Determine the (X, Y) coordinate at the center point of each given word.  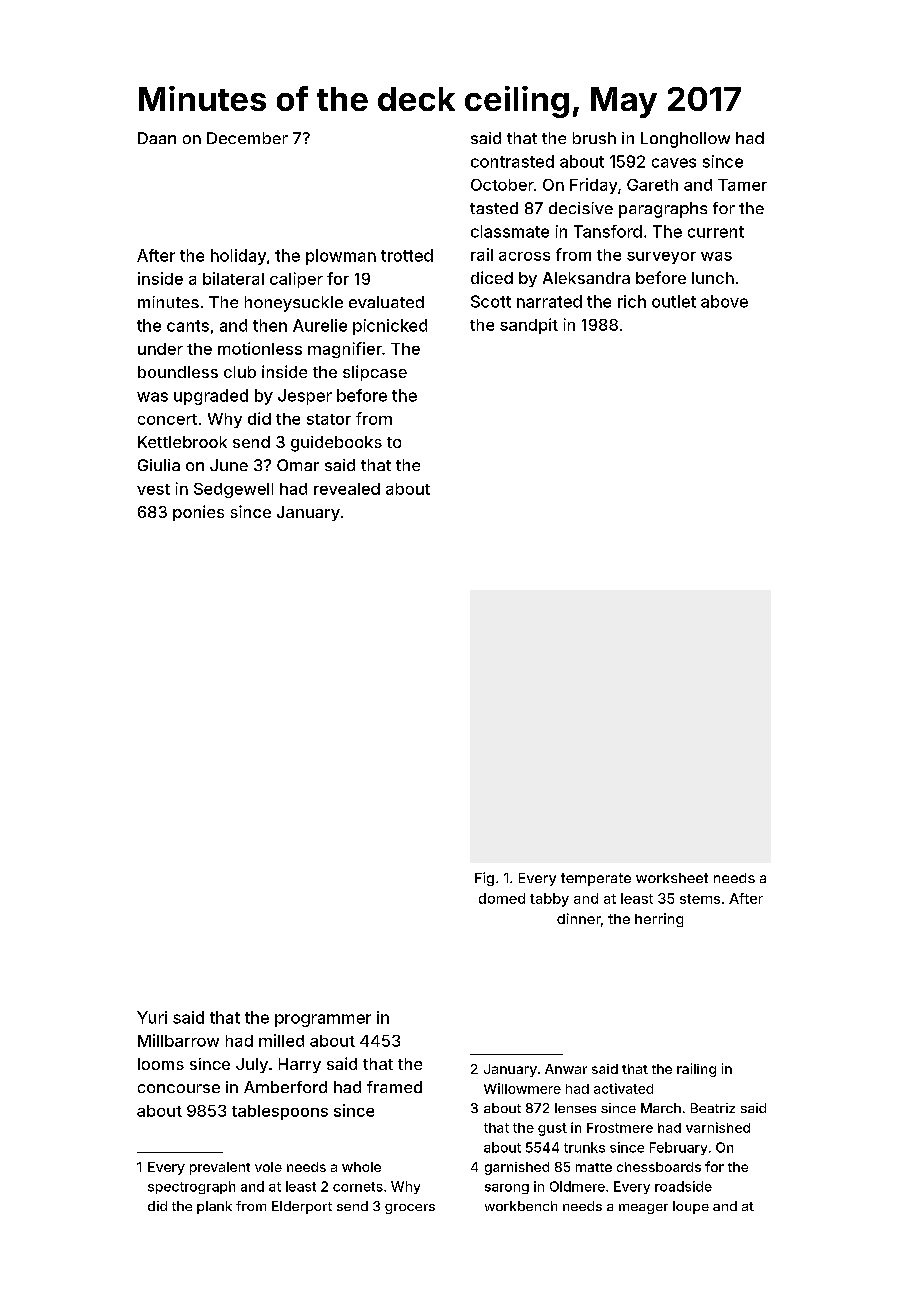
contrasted (512, 161)
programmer (323, 1020)
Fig (484, 879)
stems (700, 899)
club (240, 372)
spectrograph (191, 1187)
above (724, 301)
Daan (157, 138)
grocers (410, 1209)
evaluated (386, 302)
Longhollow (685, 140)
